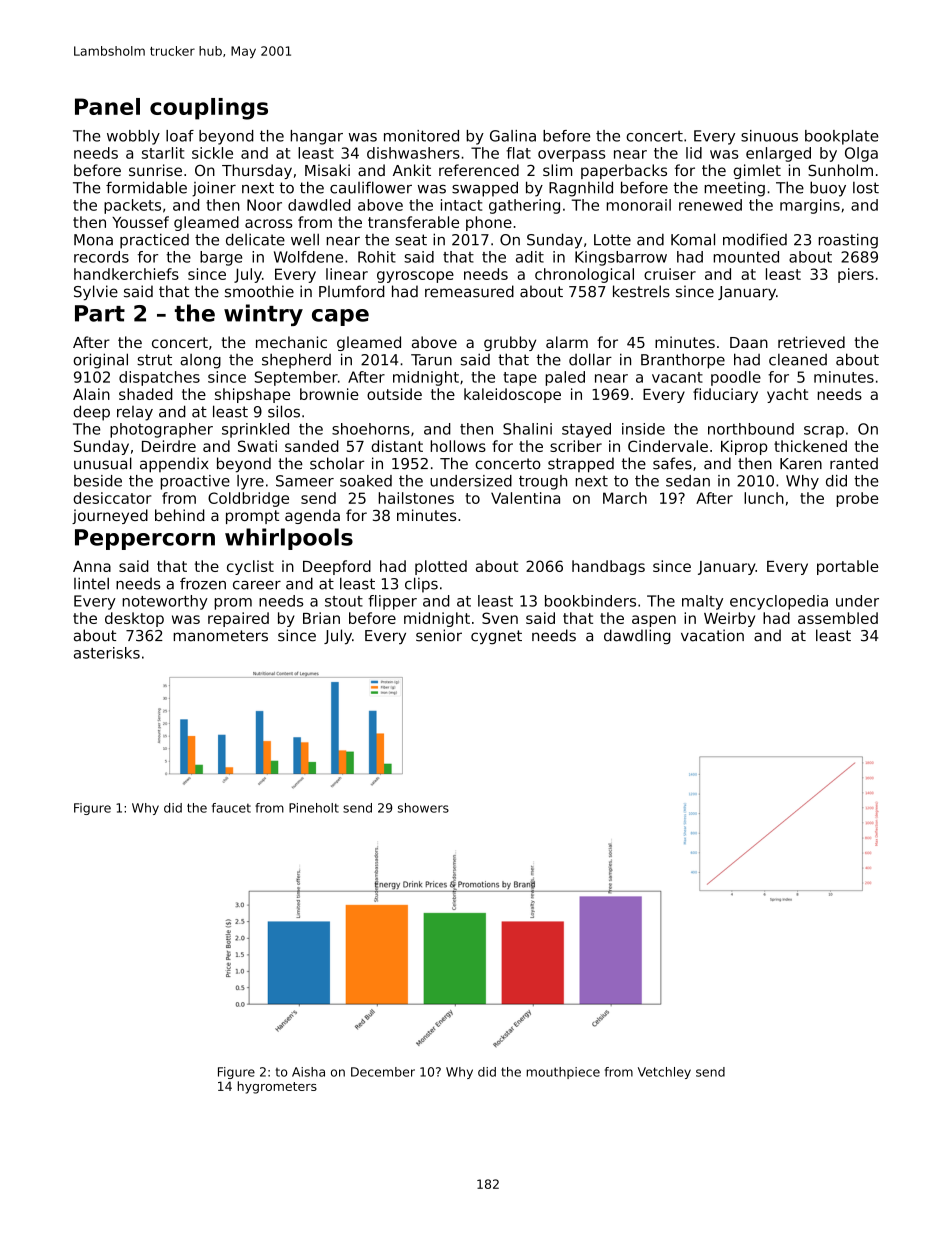 Image resolution: width=952 pixels, height=1233 pixels. What do you see at coordinates (155, 170) in the screenshot?
I see `sunrise` at bounding box center [155, 170].
